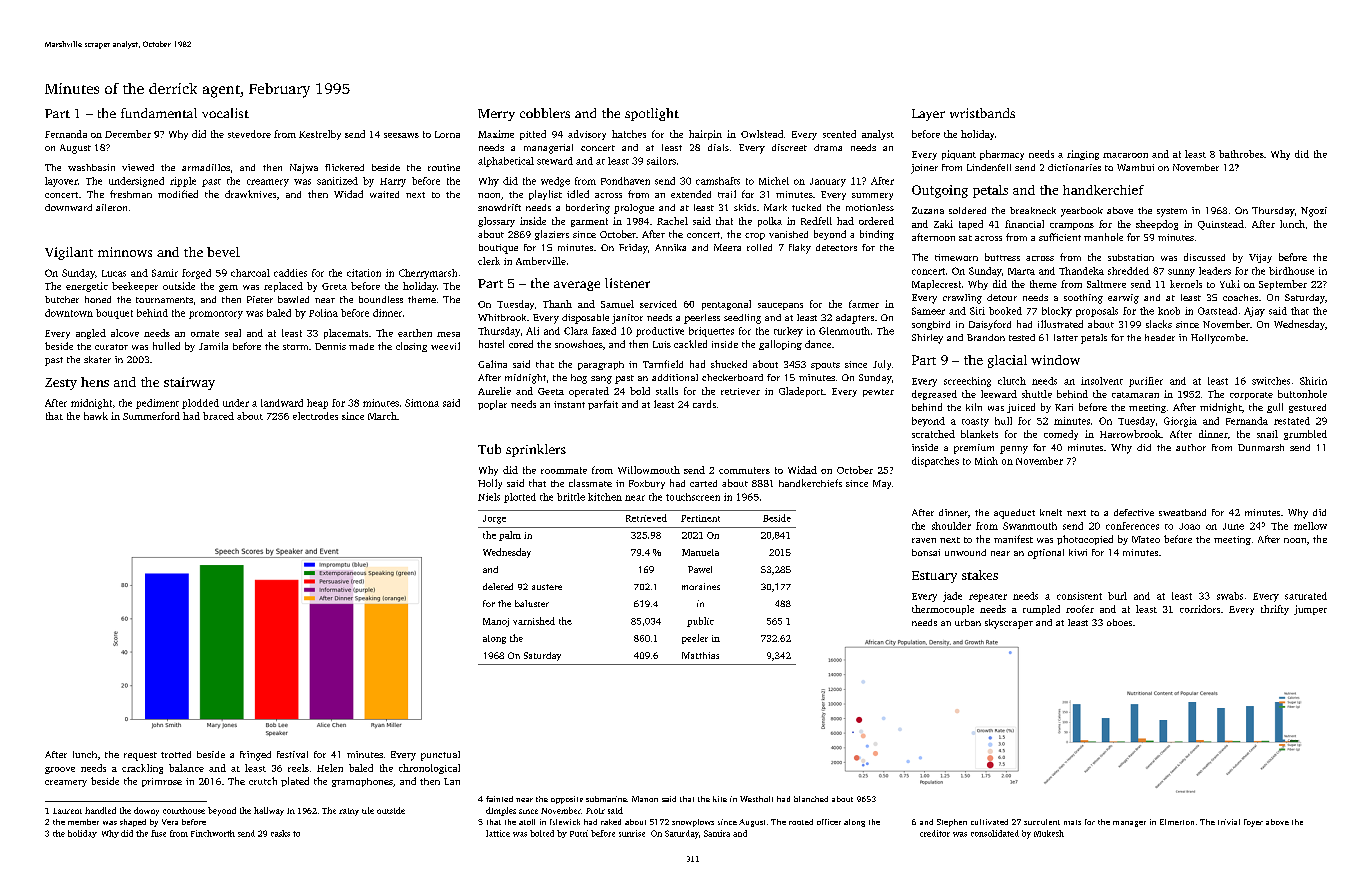 Image resolution: width=1372 pixels, height=887 pixels. Describe the element at coordinates (601, 365) in the image. I see `paragraph` at that location.
